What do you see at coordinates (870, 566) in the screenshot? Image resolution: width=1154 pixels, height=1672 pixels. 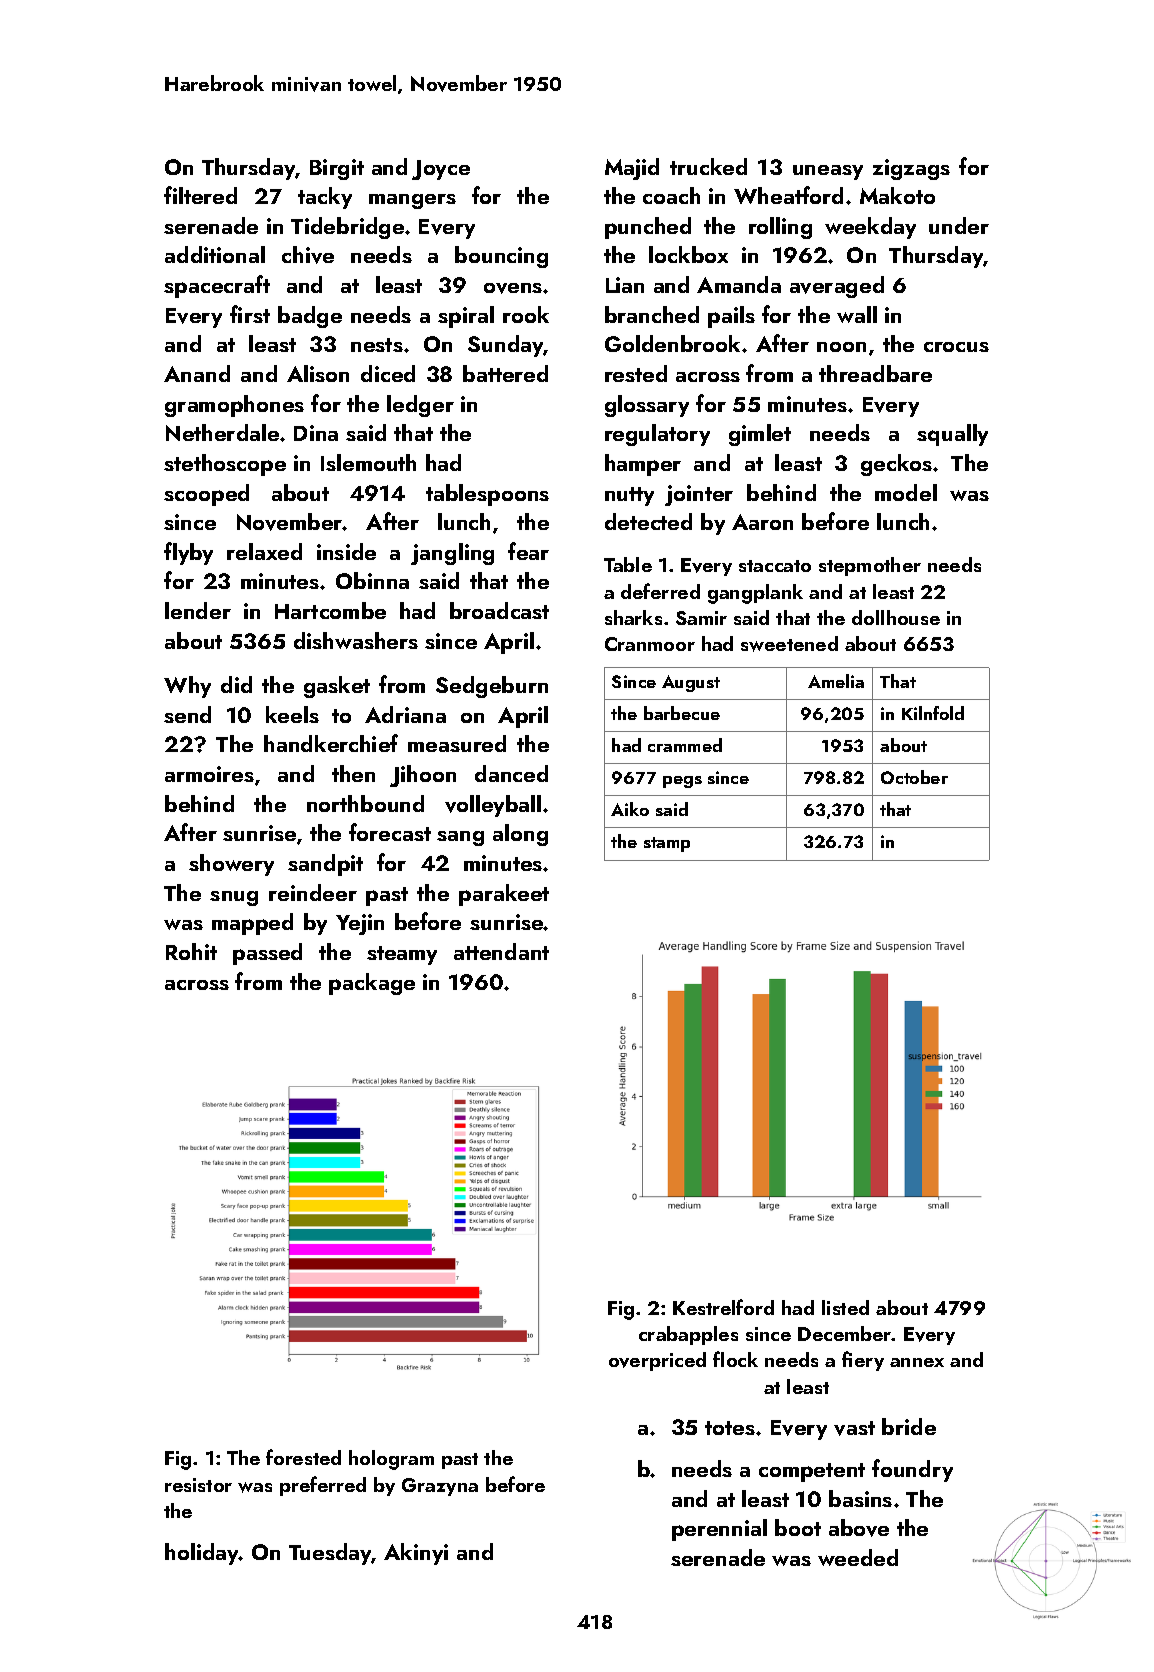 I see `stepmother` at bounding box center [870, 566].
